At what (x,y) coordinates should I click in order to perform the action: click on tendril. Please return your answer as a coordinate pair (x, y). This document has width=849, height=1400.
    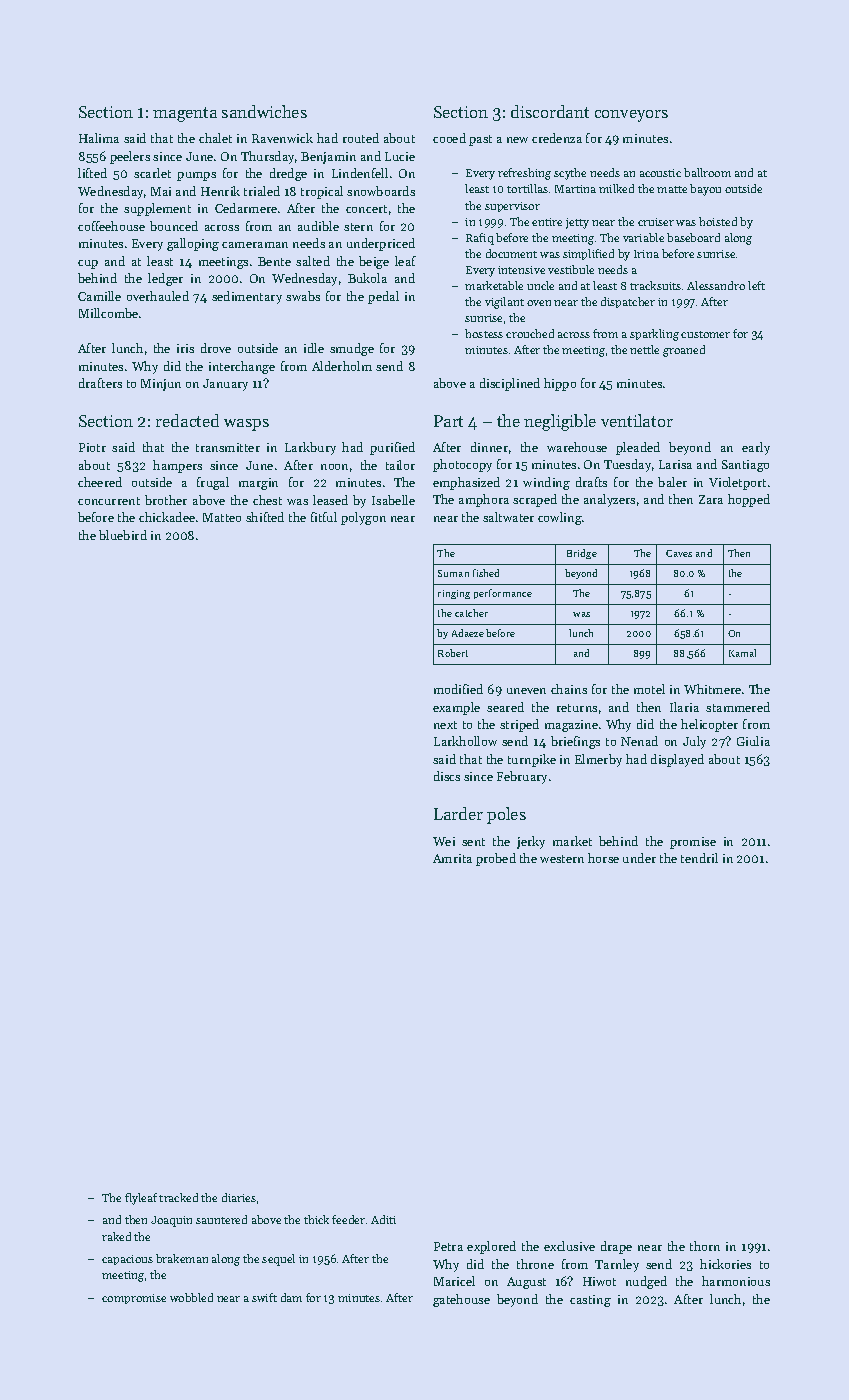
    Looking at the image, I should click on (699, 858).
